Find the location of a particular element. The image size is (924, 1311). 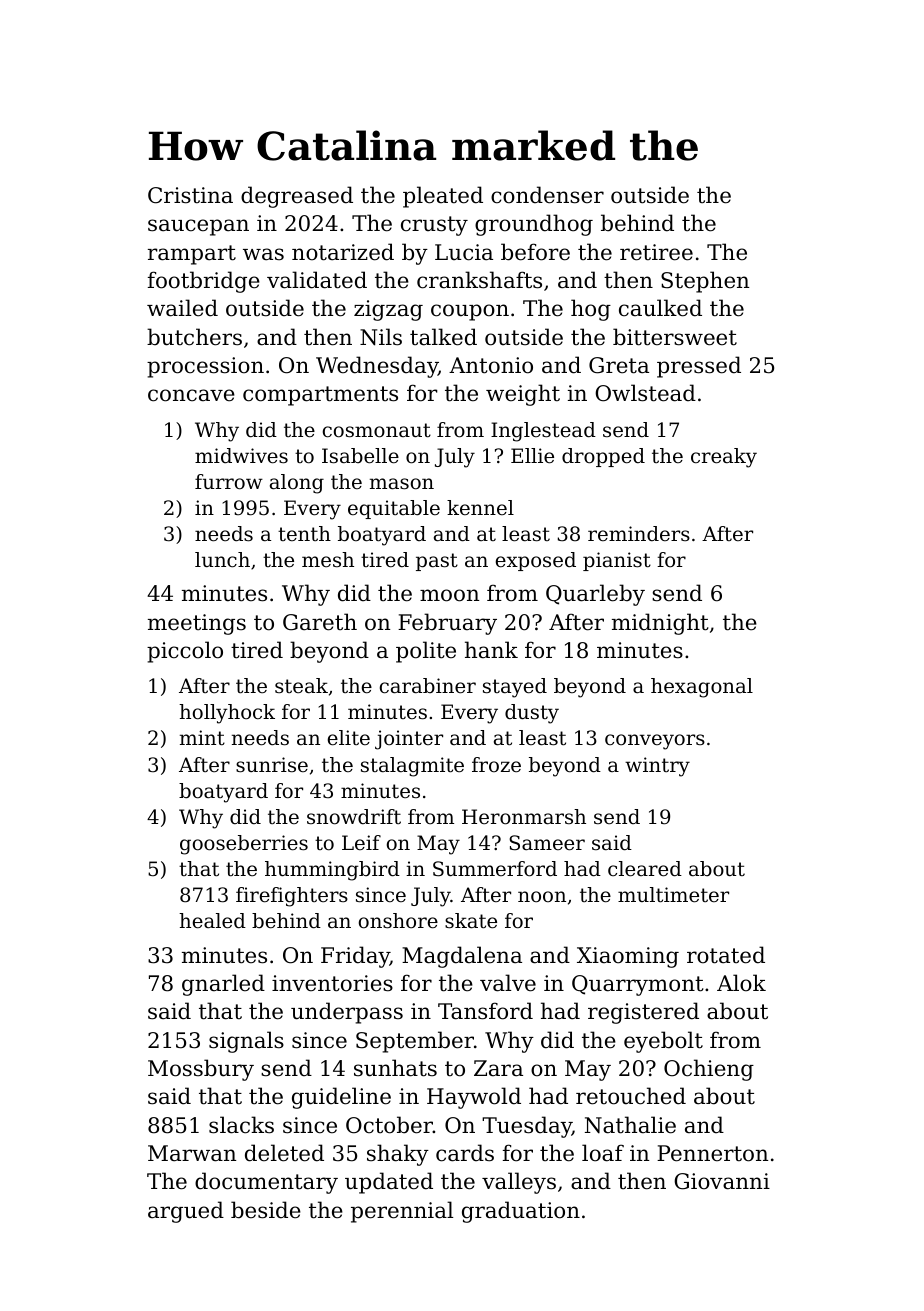

healed is located at coordinates (212, 921).
